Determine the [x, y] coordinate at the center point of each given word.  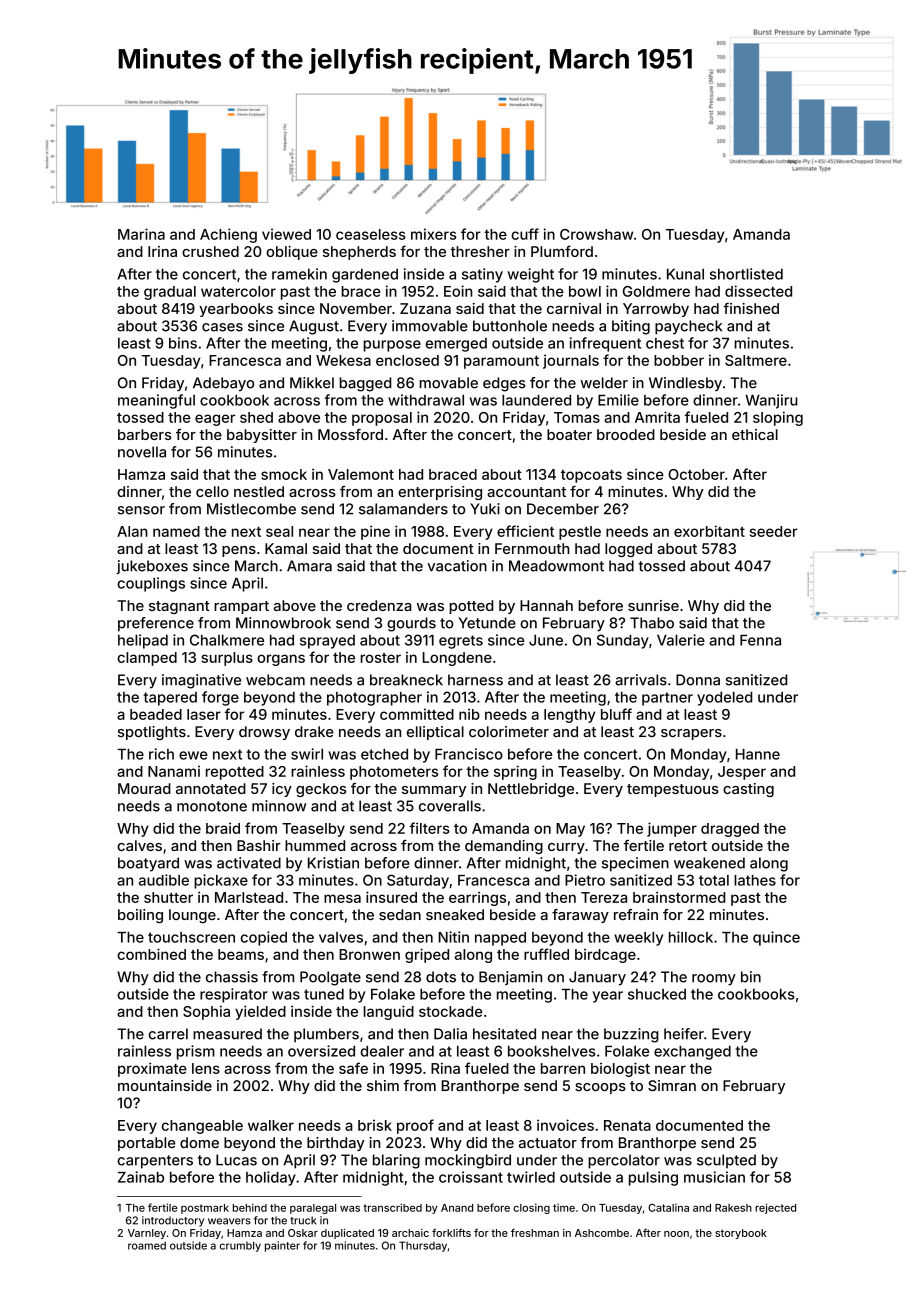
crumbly [240, 1246]
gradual [170, 293]
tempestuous [673, 790]
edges [504, 384]
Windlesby [685, 384]
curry [566, 848]
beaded [156, 714]
